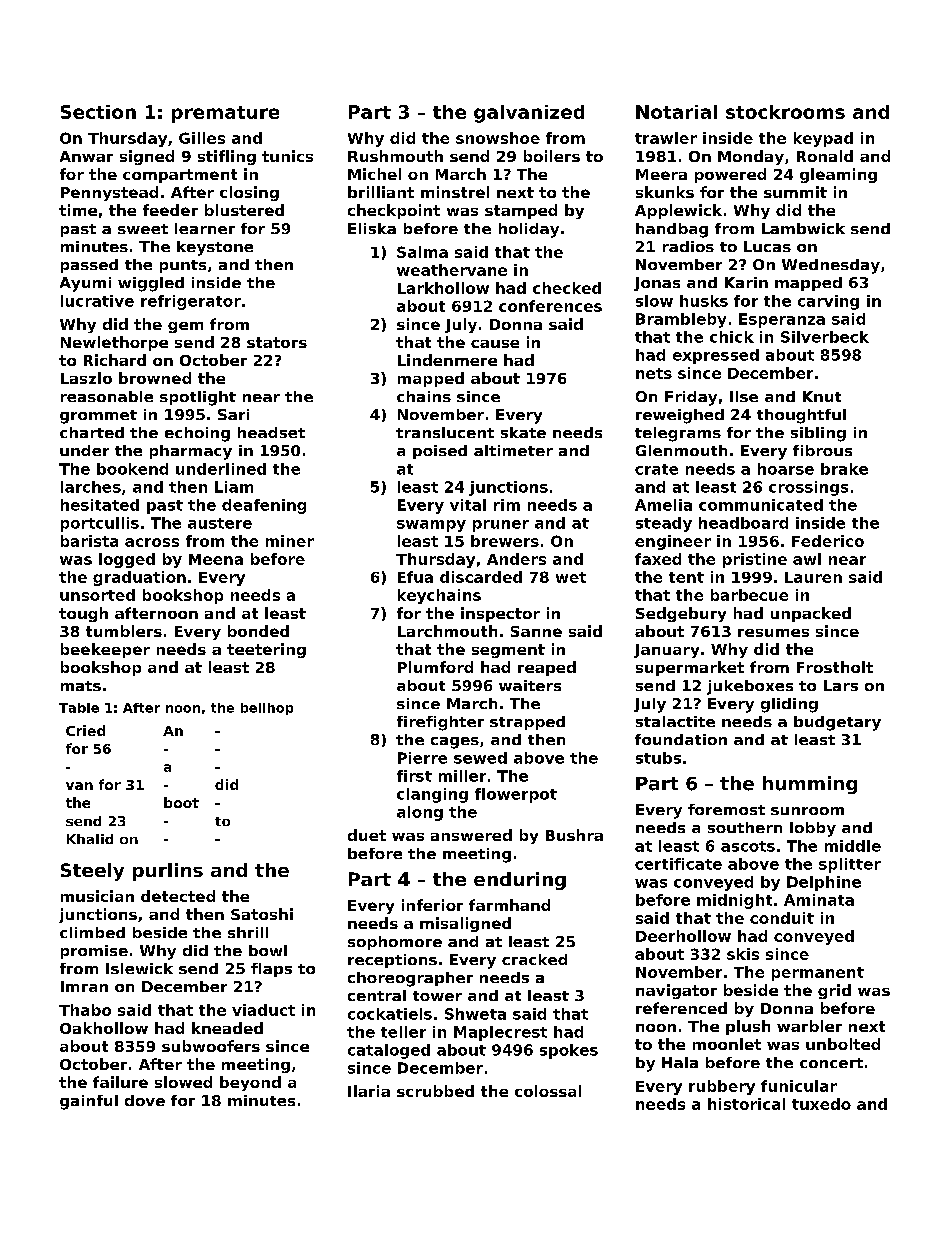 This screenshot has width=952, height=1233. What do you see at coordinates (431, 526) in the screenshot?
I see `swampy` at bounding box center [431, 526].
